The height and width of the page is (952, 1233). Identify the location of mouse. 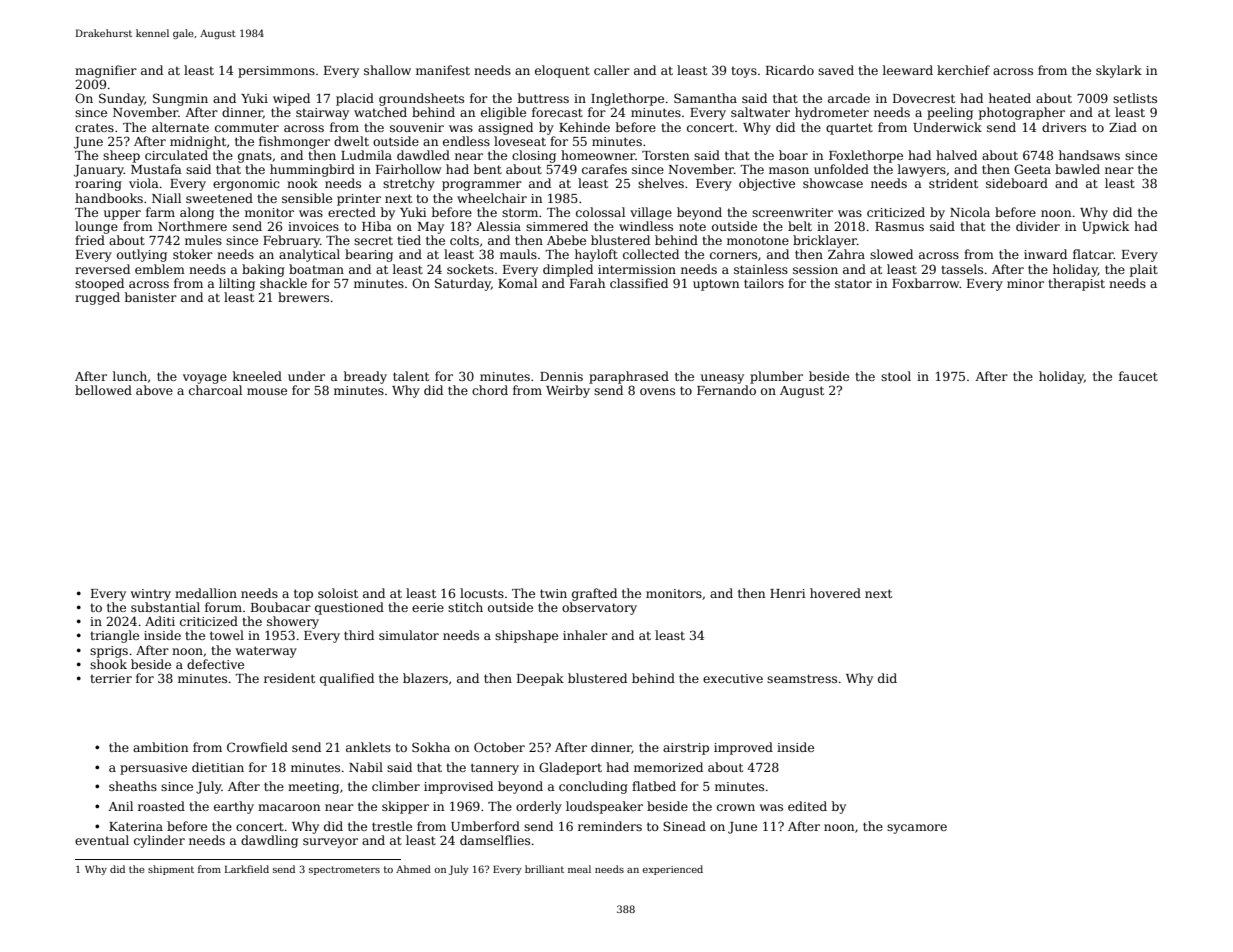
(267, 391).
